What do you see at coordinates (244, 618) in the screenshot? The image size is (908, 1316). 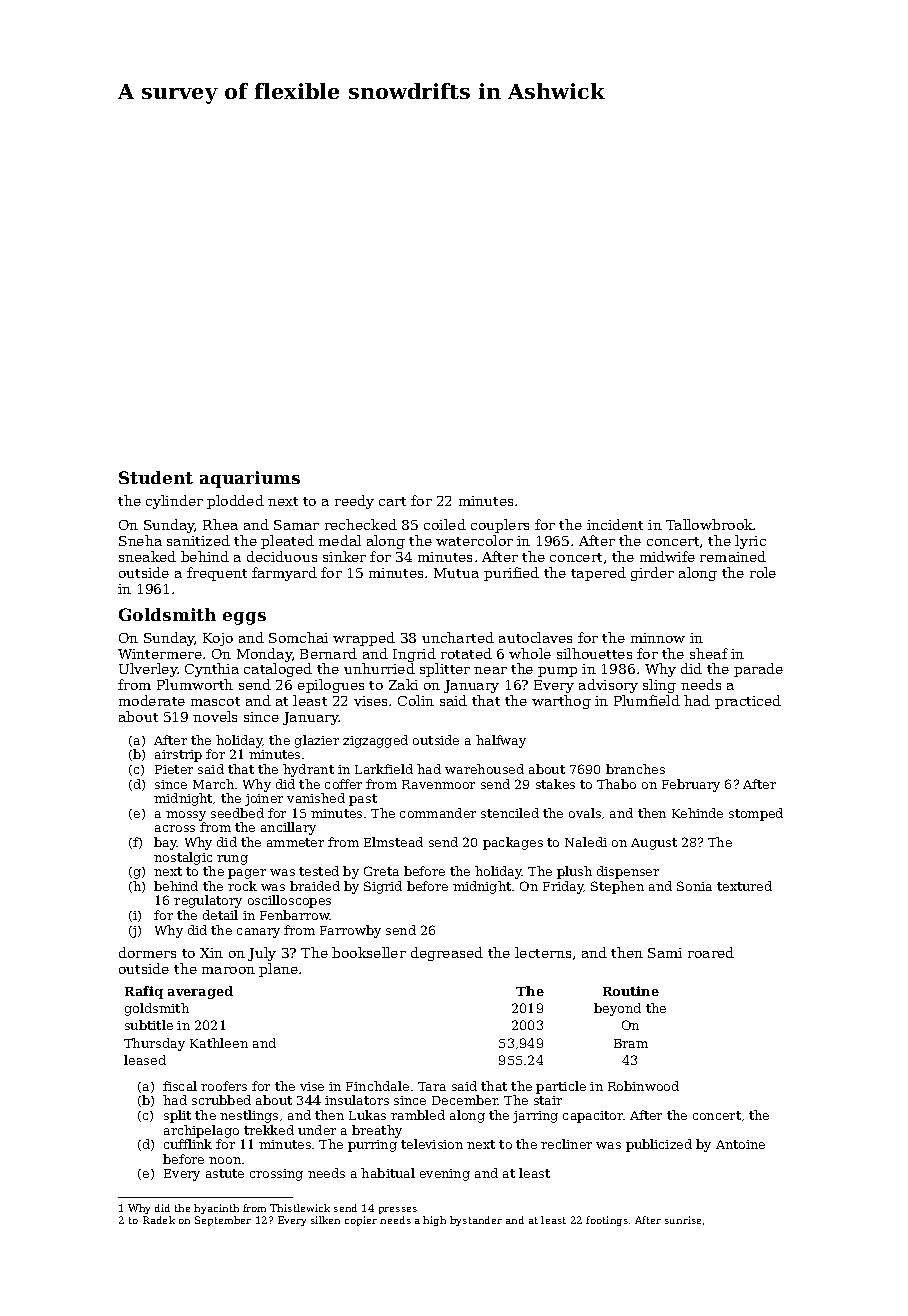 I see `eggs` at bounding box center [244, 618].
